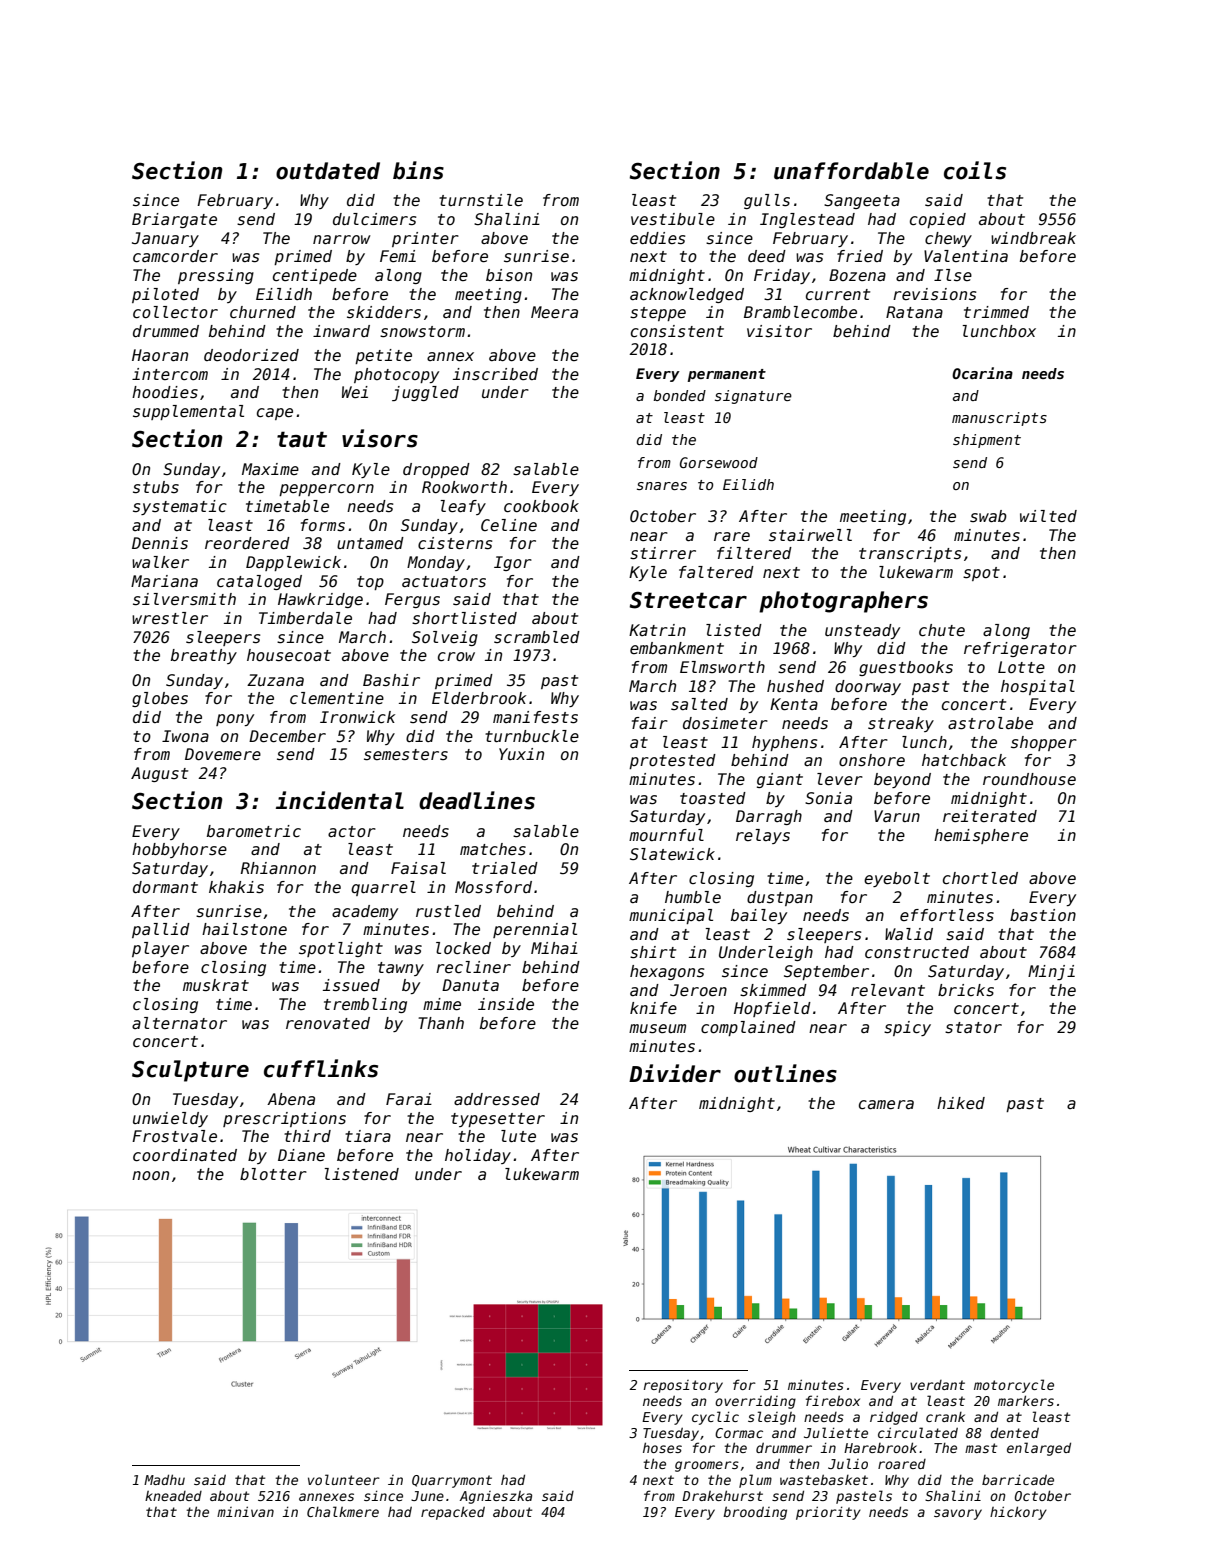 The height and width of the page is (1565, 1209). What do you see at coordinates (343, 1511) in the page?
I see `Chalkmere` at bounding box center [343, 1511].
